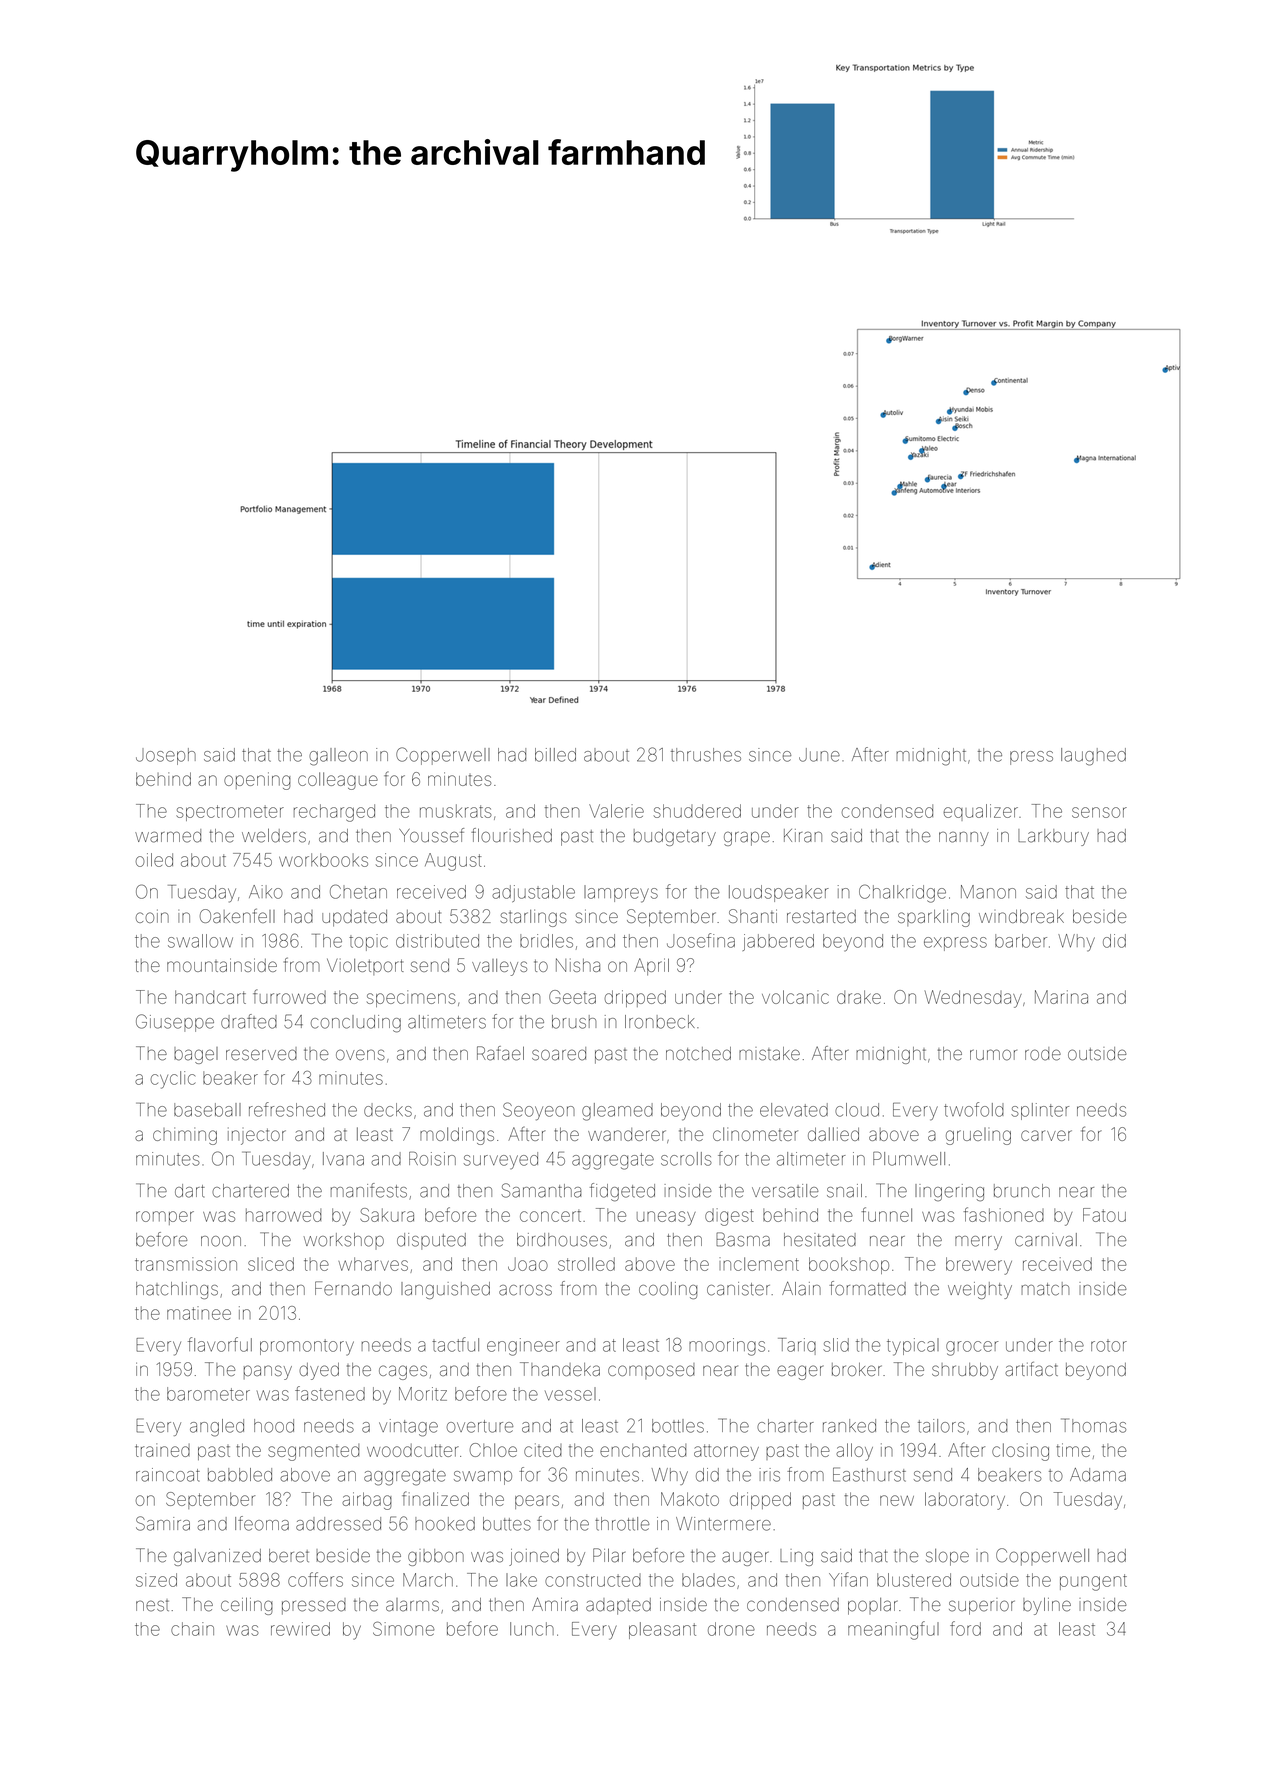 This document has width=1262, height=1785. What do you see at coordinates (338, 781) in the document?
I see `colleague` at bounding box center [338, 781].
